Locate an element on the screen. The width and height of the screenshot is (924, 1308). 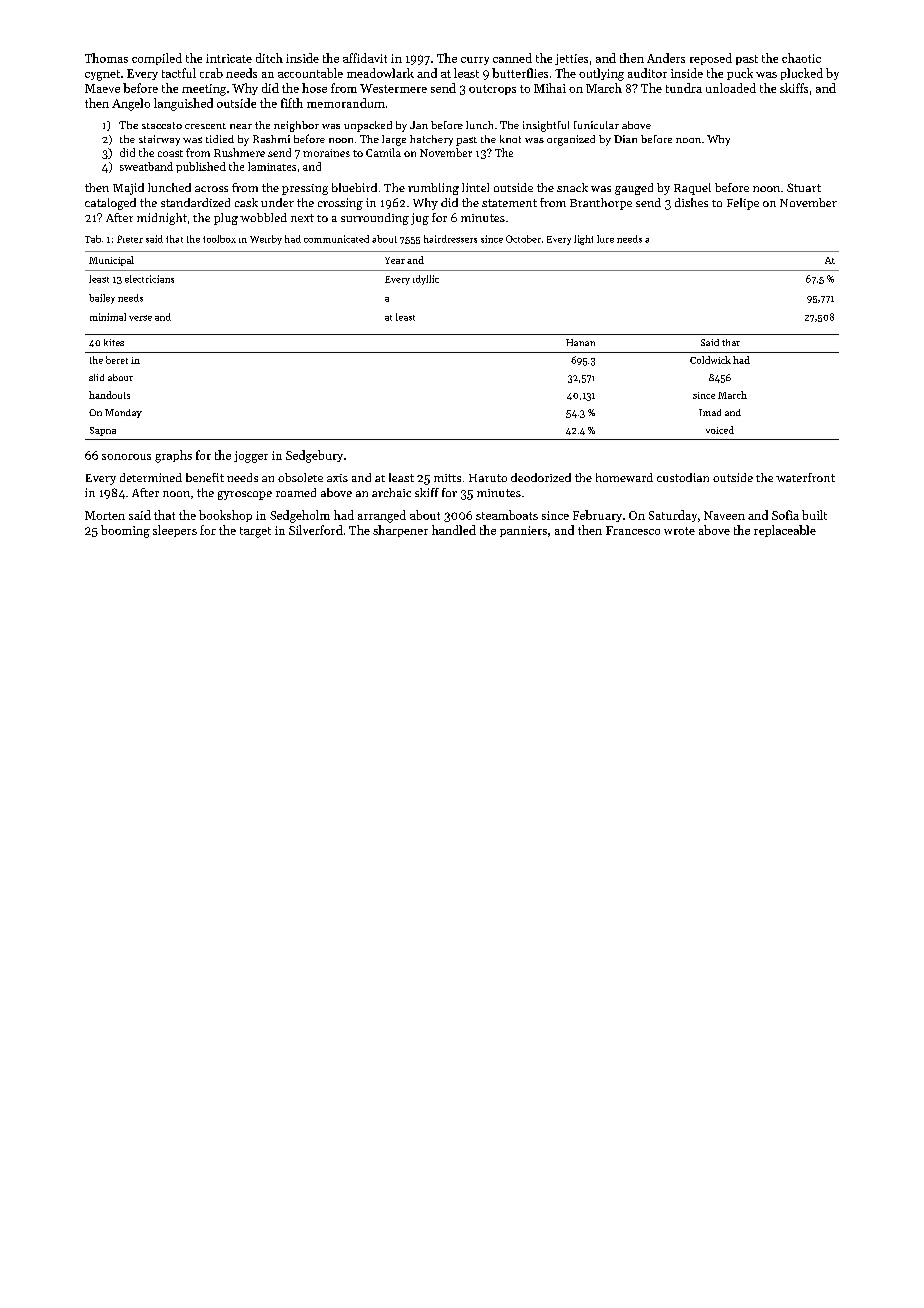
booming is located at coordinates (125, 531).
